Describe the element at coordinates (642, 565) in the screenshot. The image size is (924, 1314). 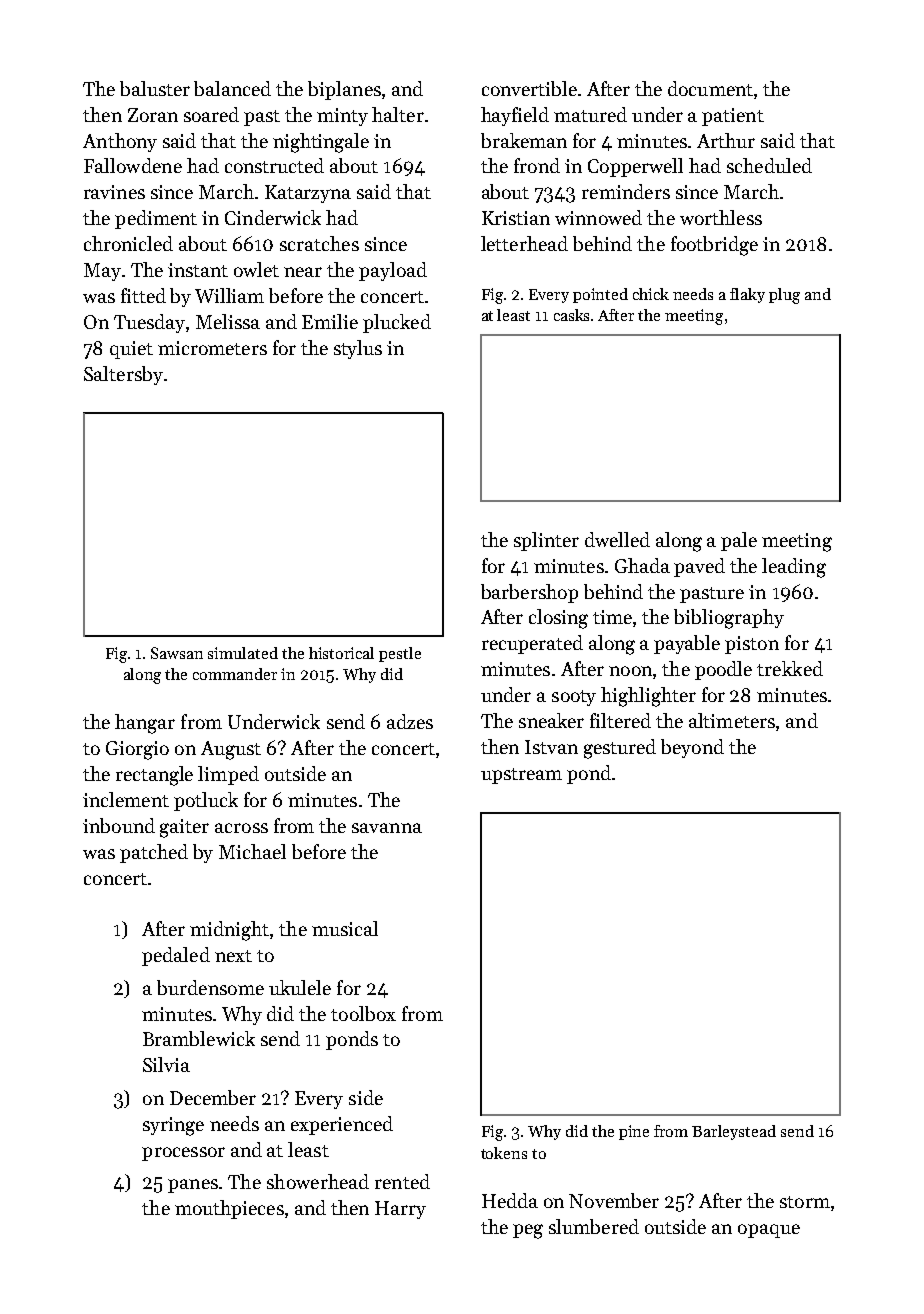
I see `Ghada` at that location.
